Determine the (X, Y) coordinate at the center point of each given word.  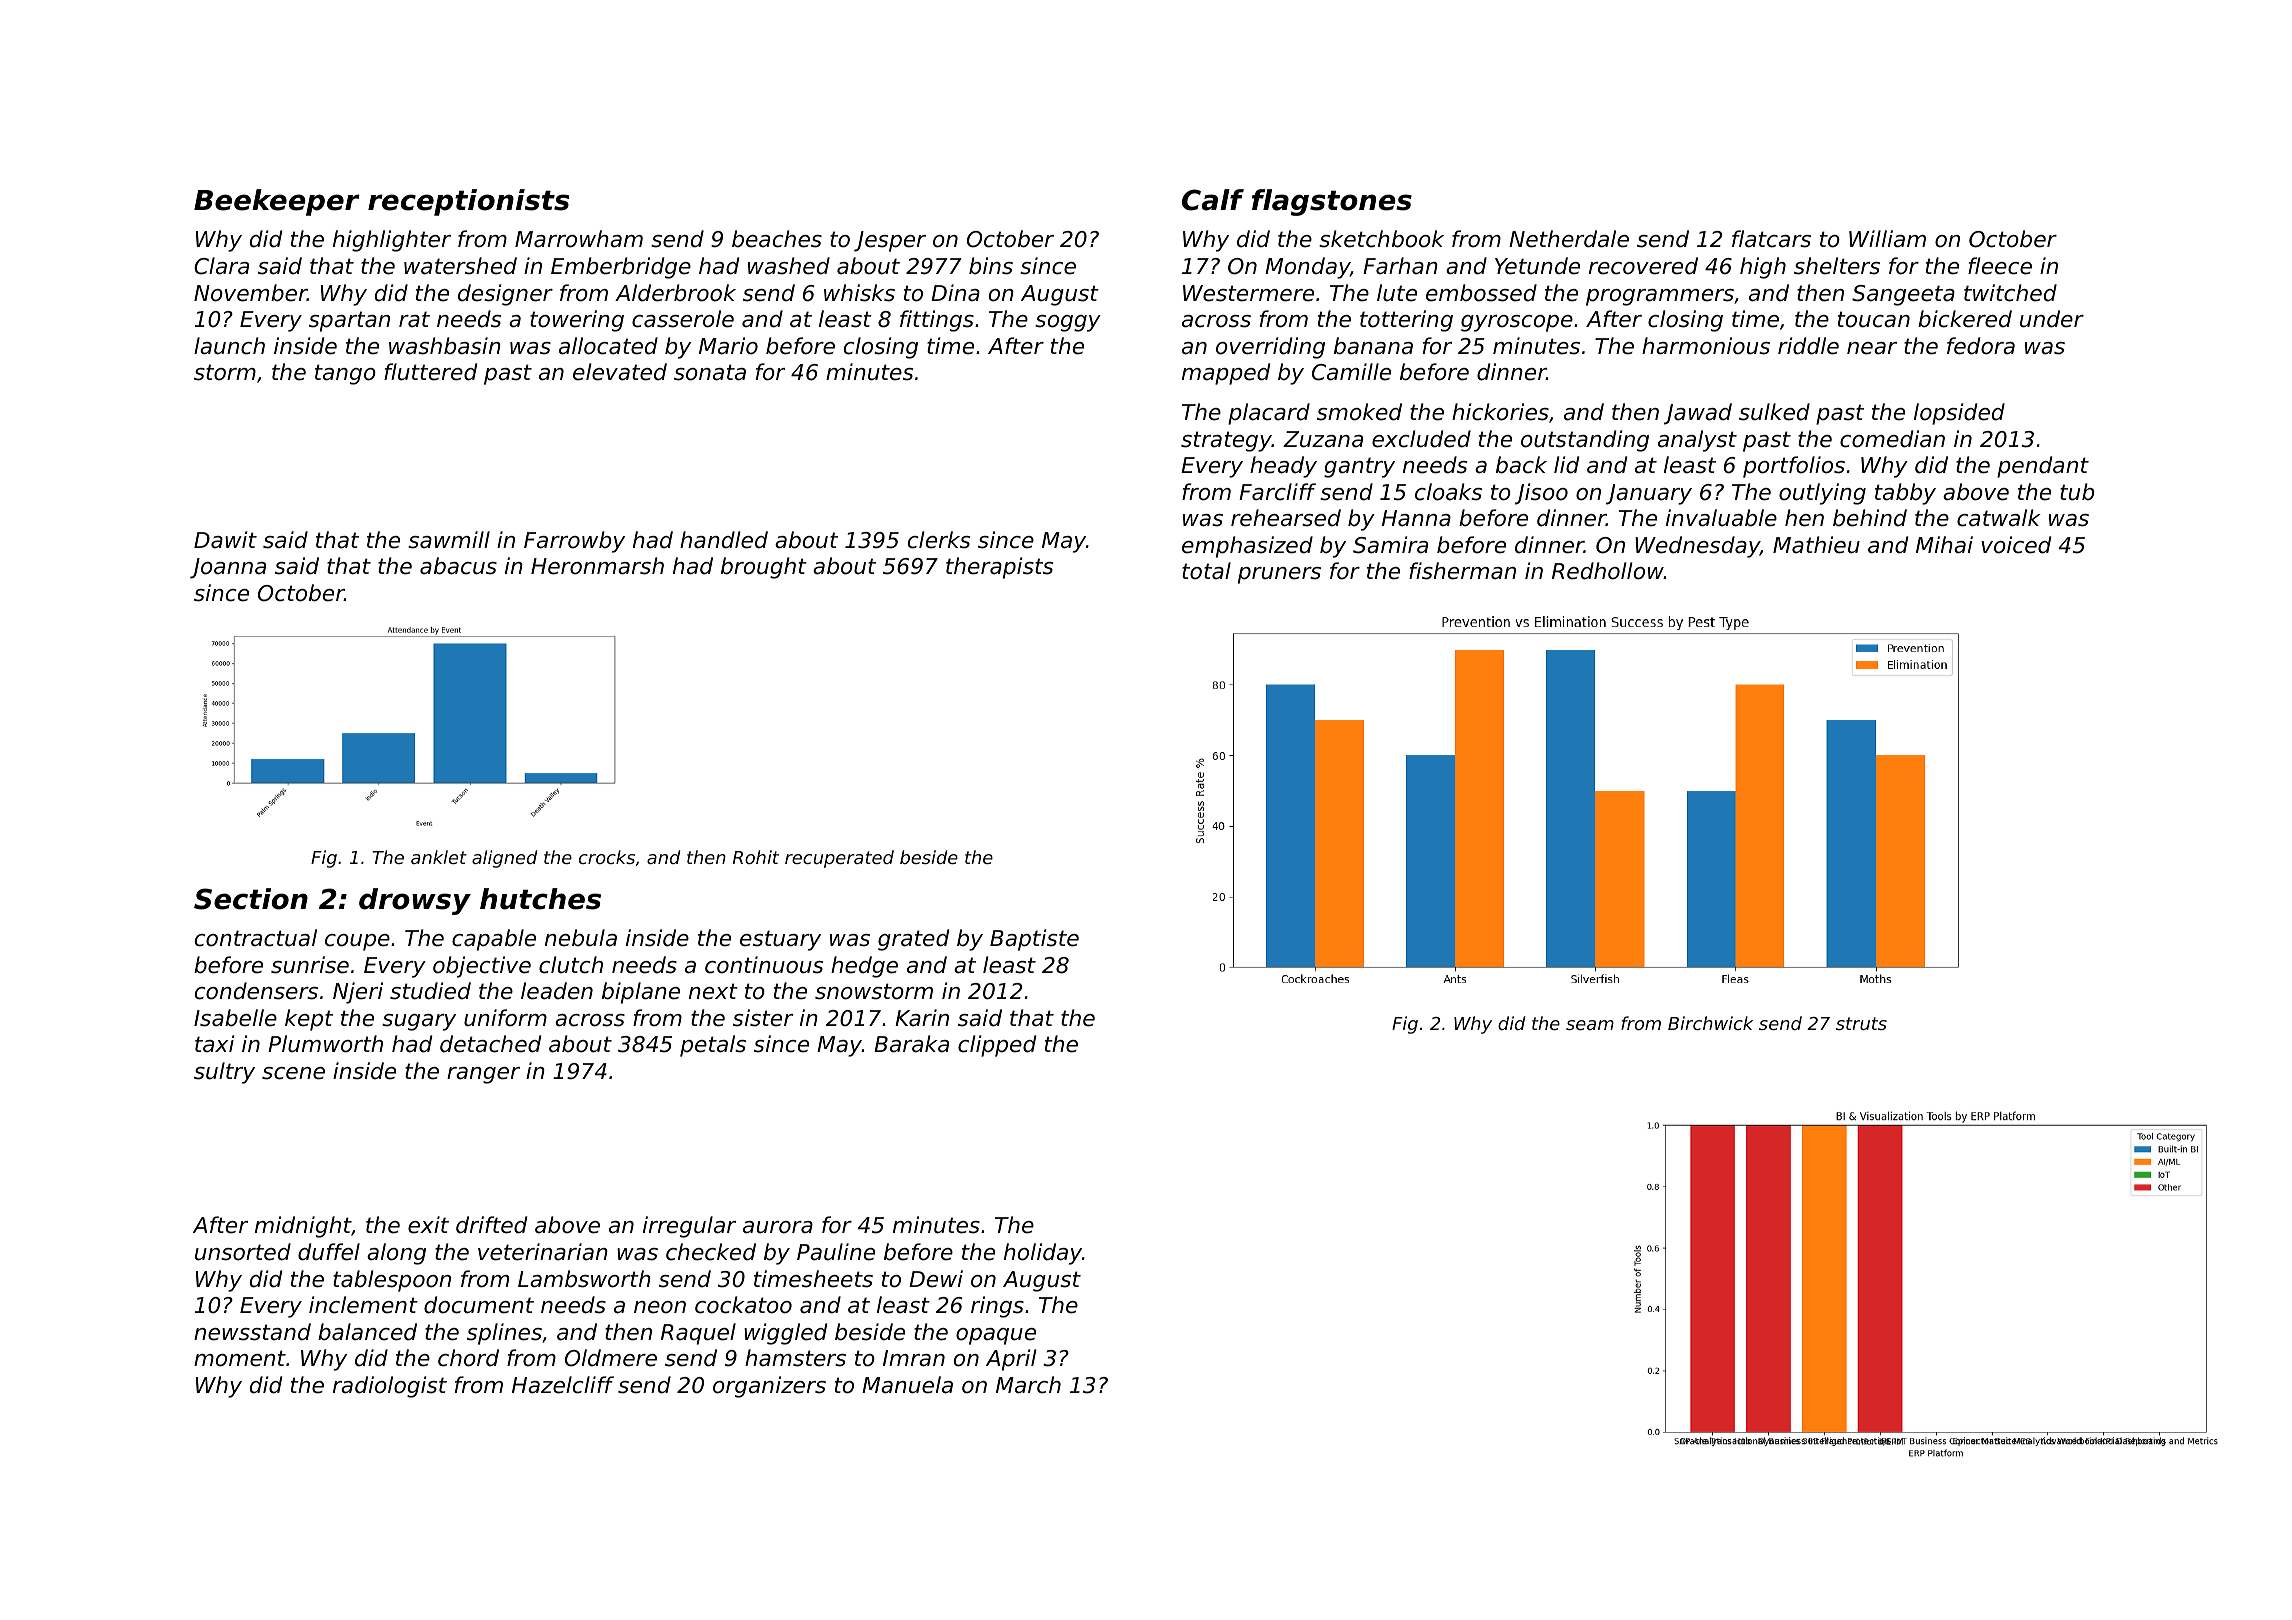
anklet (439, 857)
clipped (997, 1046)
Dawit (225, 540)
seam (1590, 1025)
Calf (1213, 200)
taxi (214, 1044)
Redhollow (1608, 571)
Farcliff (1277, 492)
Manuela (907, 1385)
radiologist (390, 1387)
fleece (2000, 266)
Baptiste (1034, 940)
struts (1861, 1023)
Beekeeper (277, 202)
